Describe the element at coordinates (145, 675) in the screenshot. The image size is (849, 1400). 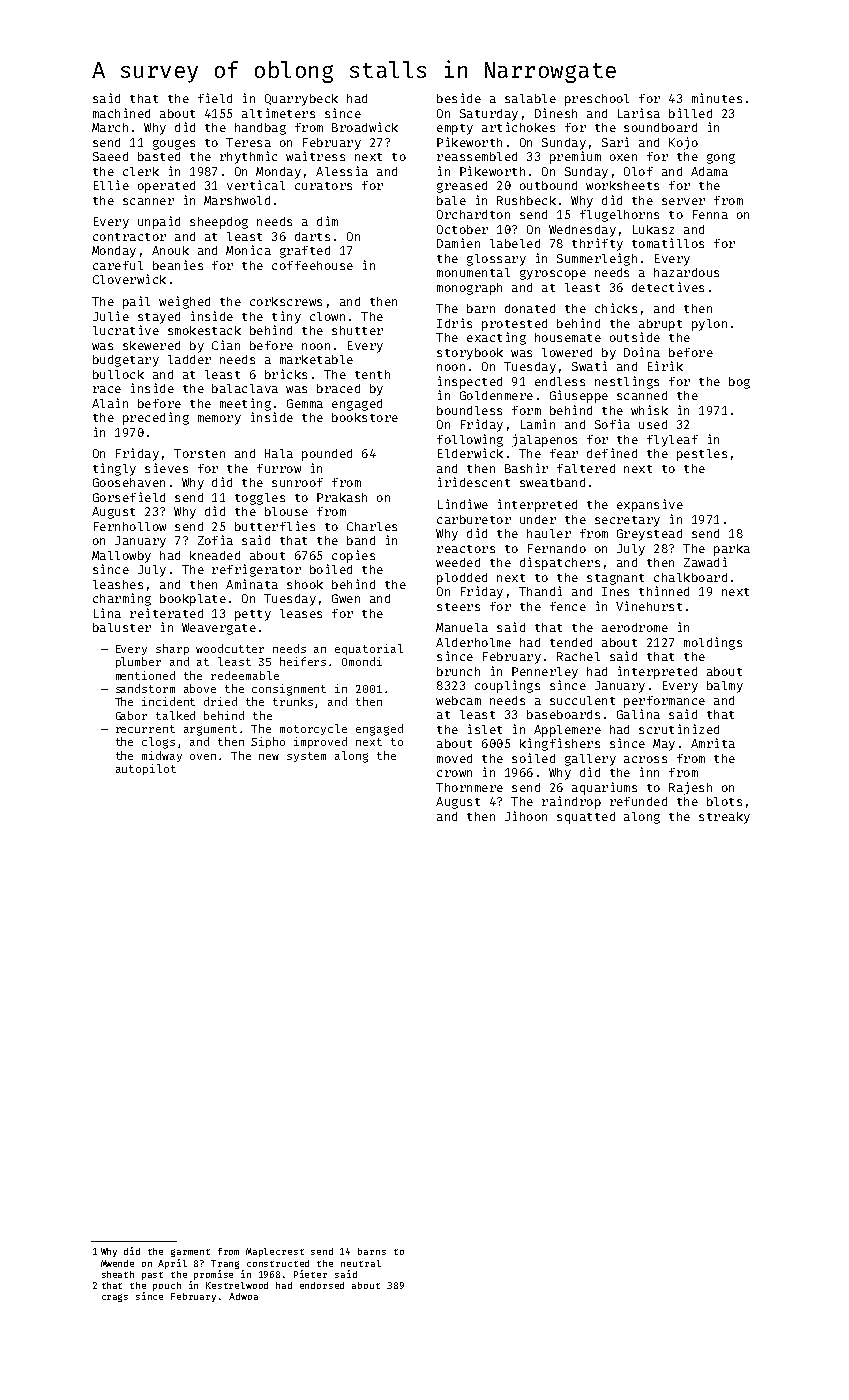
I see `mentioned` at that location.
